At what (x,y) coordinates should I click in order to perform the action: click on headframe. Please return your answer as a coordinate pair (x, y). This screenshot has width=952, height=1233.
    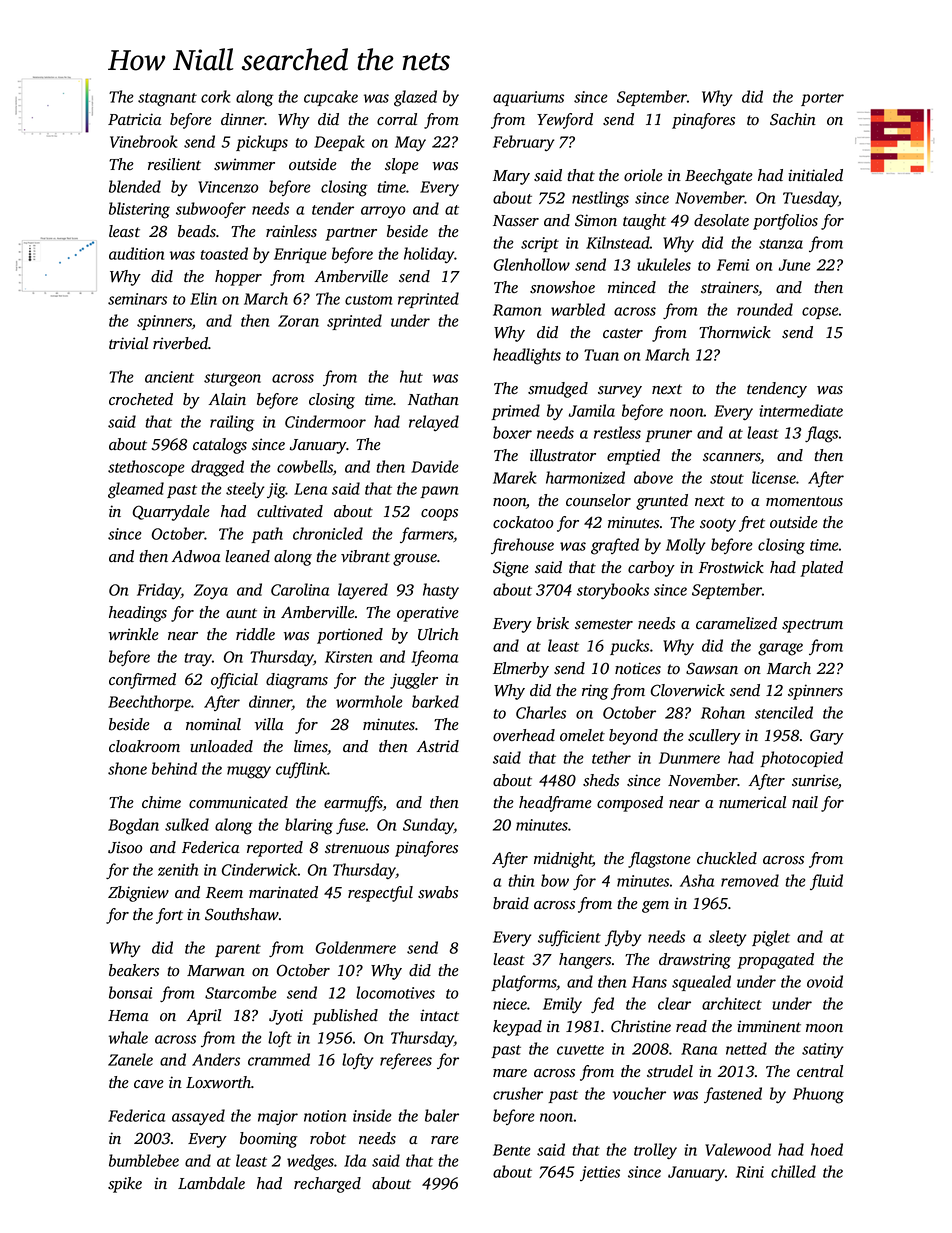
    Looking at the image, I should click on (555, 804).
